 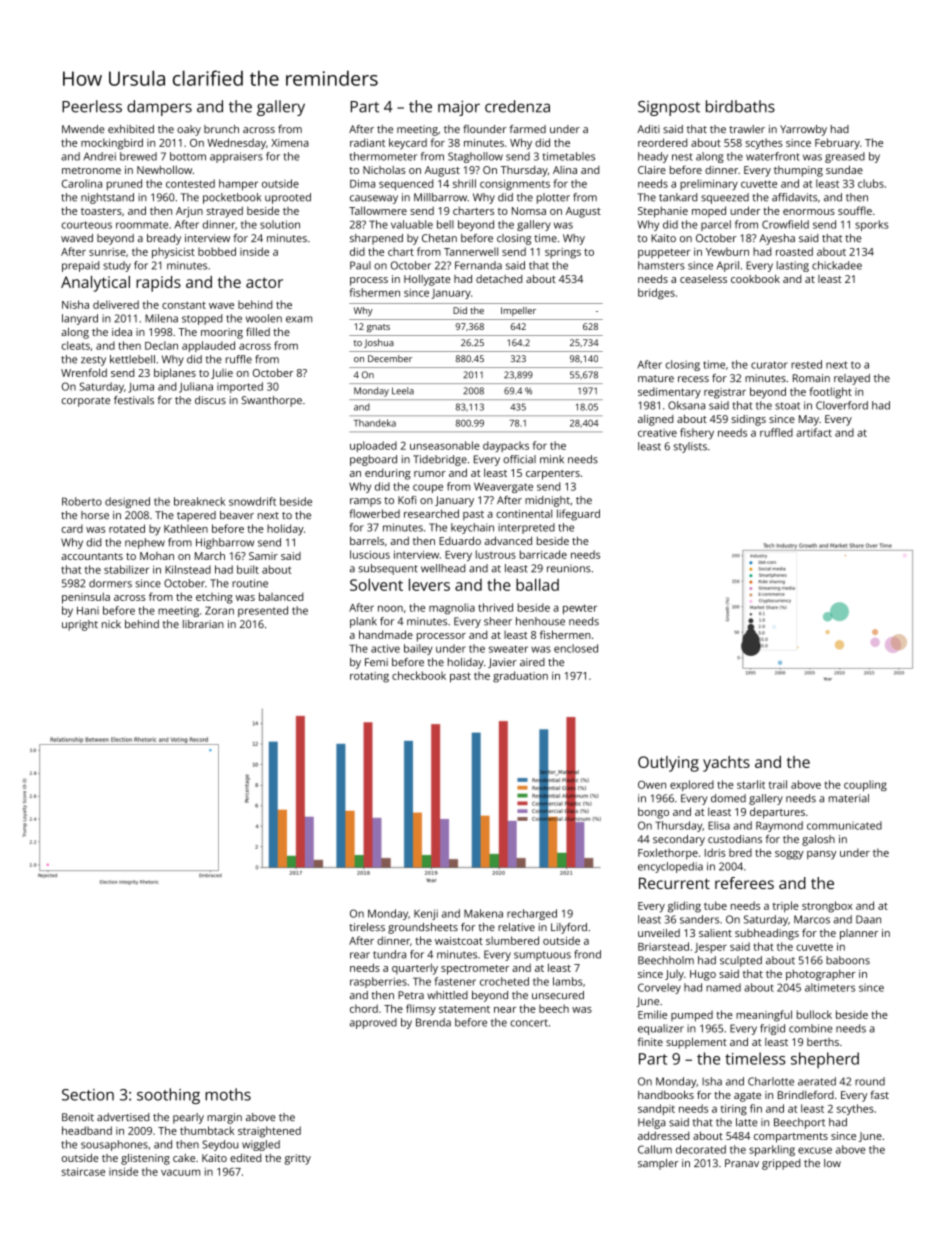 What do you see at coordinates (83, 129) in the screenshot?
I see `Mwende` at bounding box center [83, 129].
